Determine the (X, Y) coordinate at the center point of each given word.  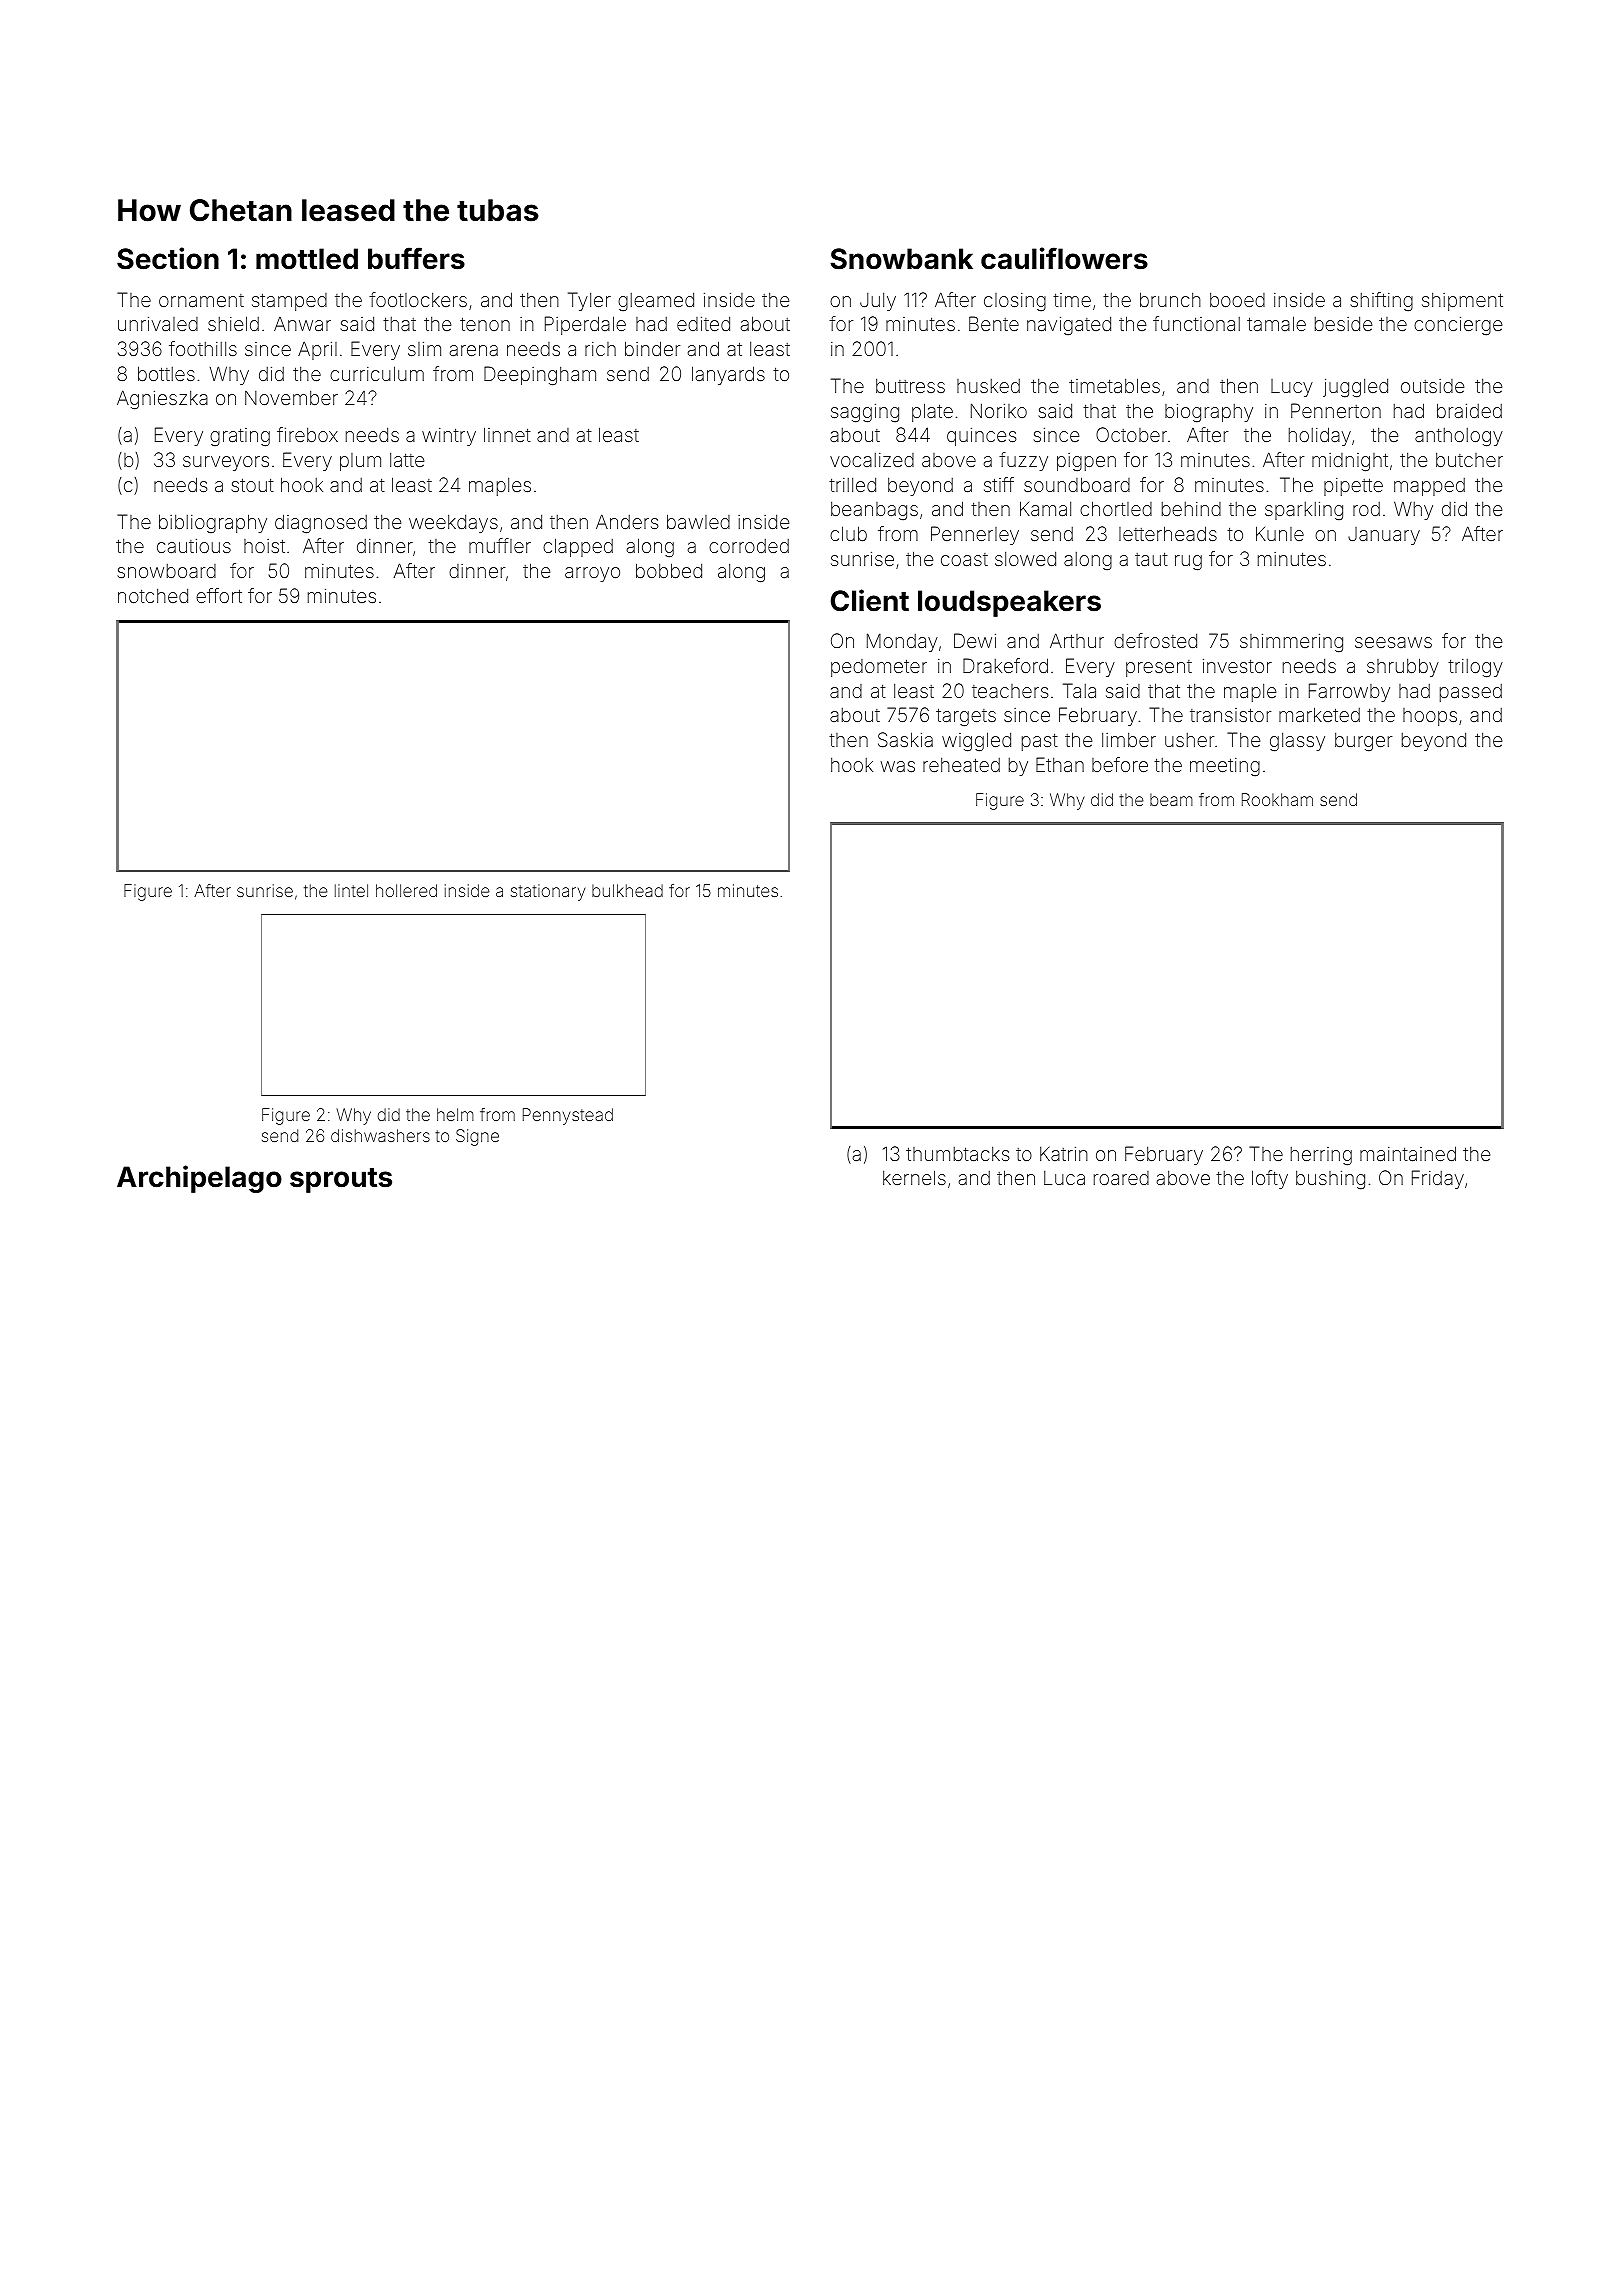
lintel (351, 890)
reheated (961, 764)
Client (870, 600)
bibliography (213, 523)
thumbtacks (957, 1153)
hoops (1430, 717)
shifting (1381, 301)
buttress (910, 385)
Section (168, 258)
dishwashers (380, 1135)
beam (1171, 799)
